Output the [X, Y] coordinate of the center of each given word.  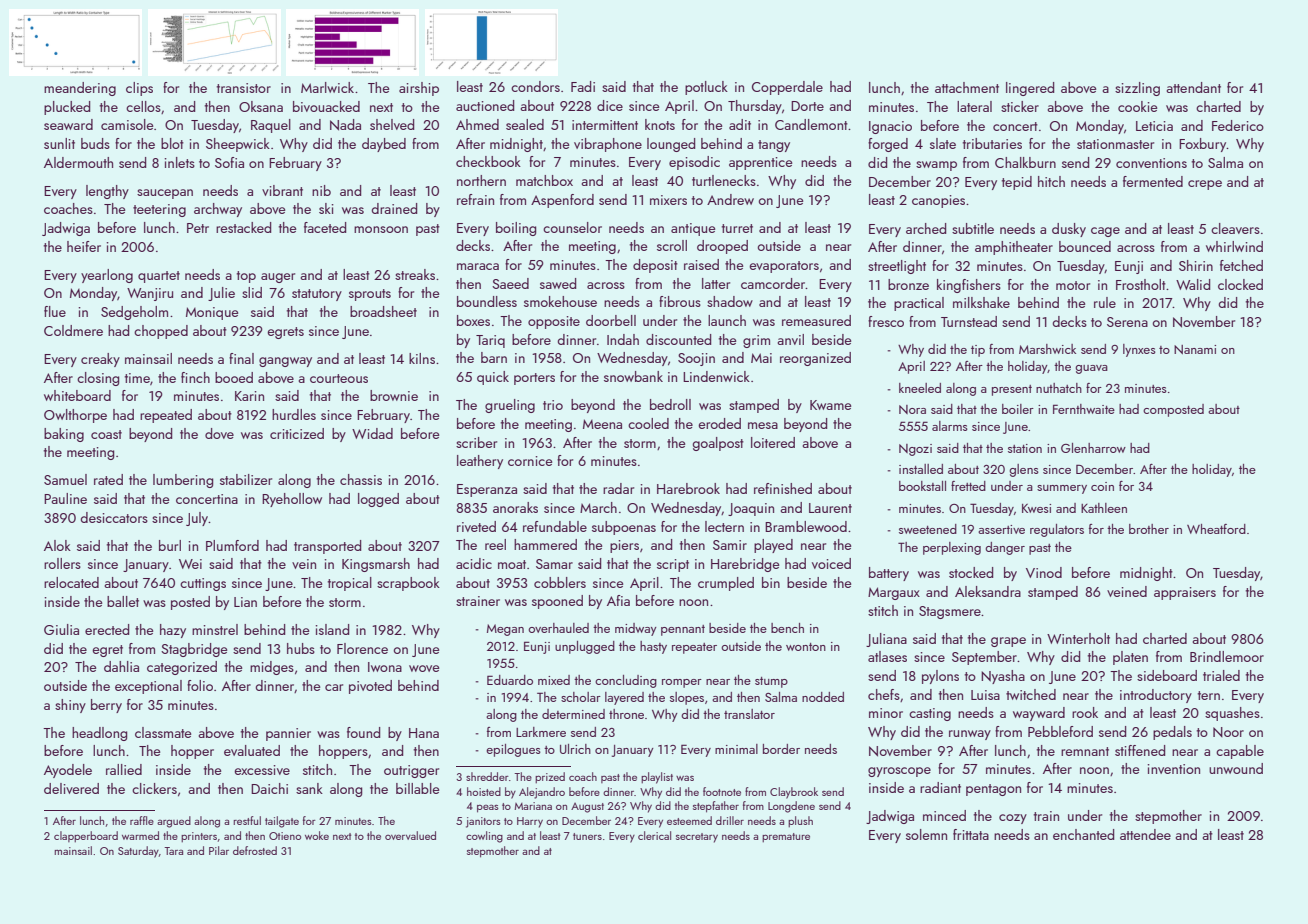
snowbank [633, 376]
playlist [657, 778]
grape [1008, 642]
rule [1105, 302]
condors [535, 86]
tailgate [282, 822]
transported [327, 547]
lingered [1030, 89]
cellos [143, 106]
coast [106, 434]
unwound [1236, 768]
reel [495, 544]
